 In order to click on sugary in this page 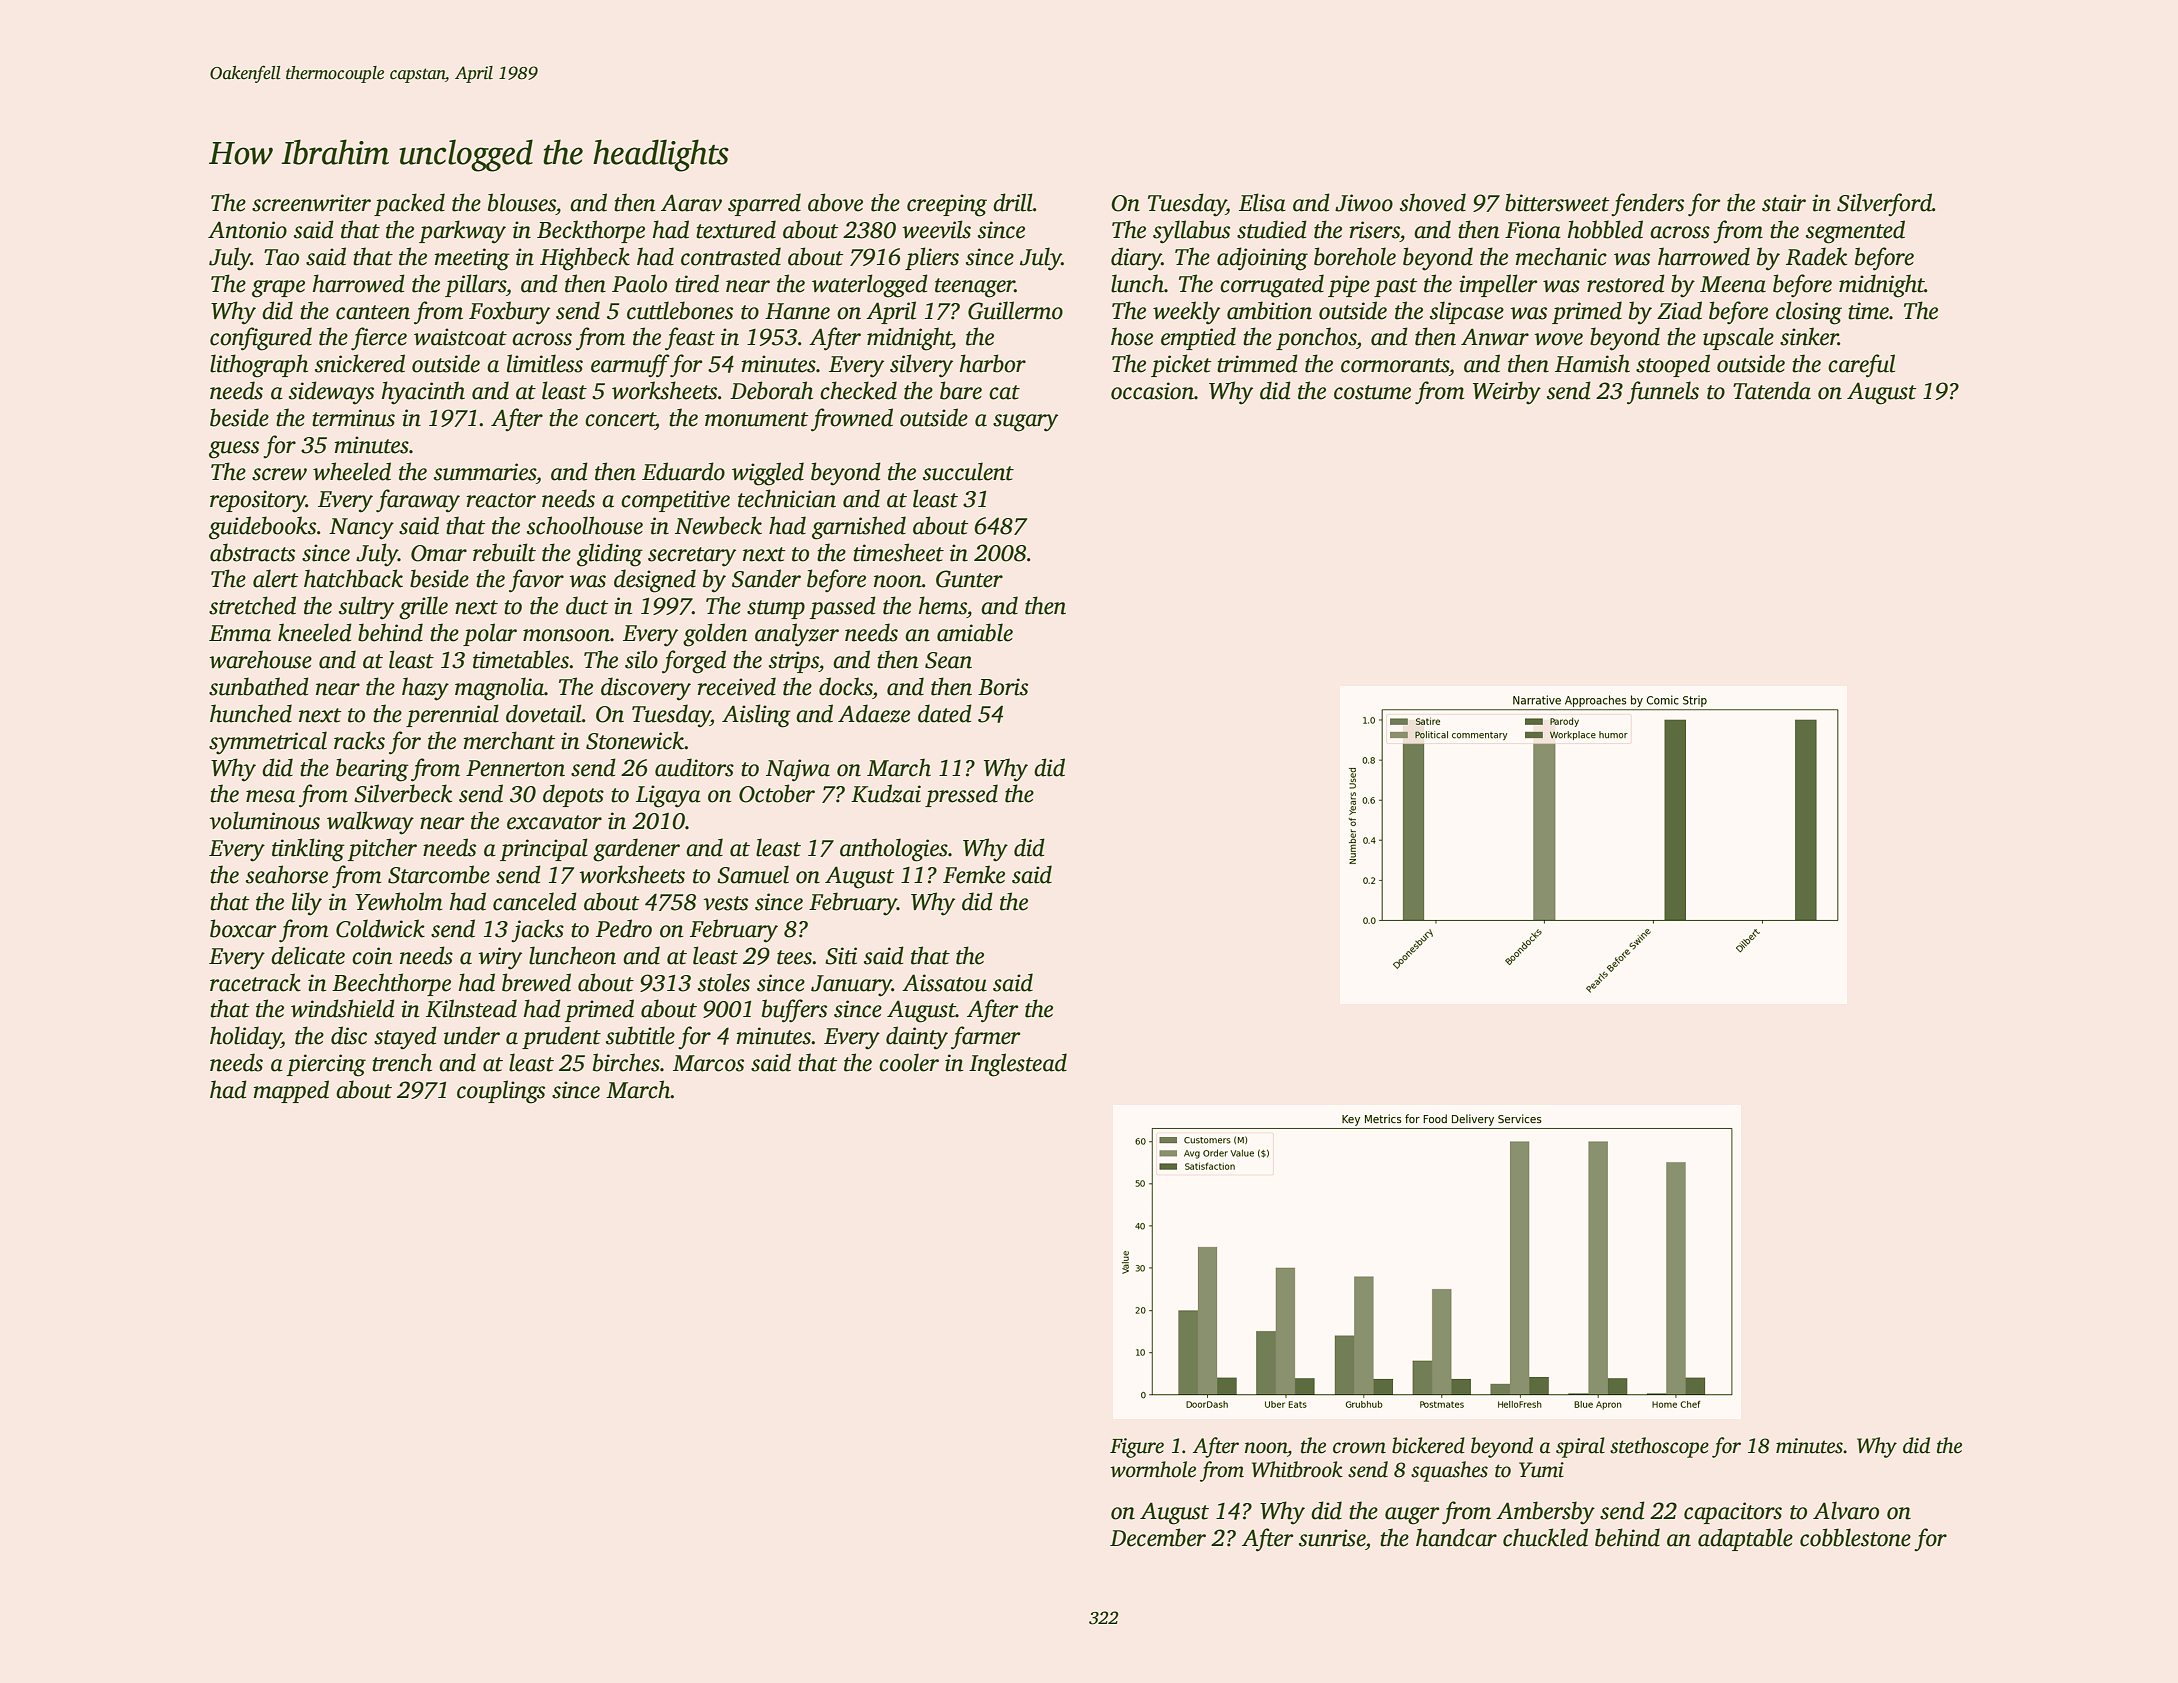, I will do `click(1025, 423)`.
